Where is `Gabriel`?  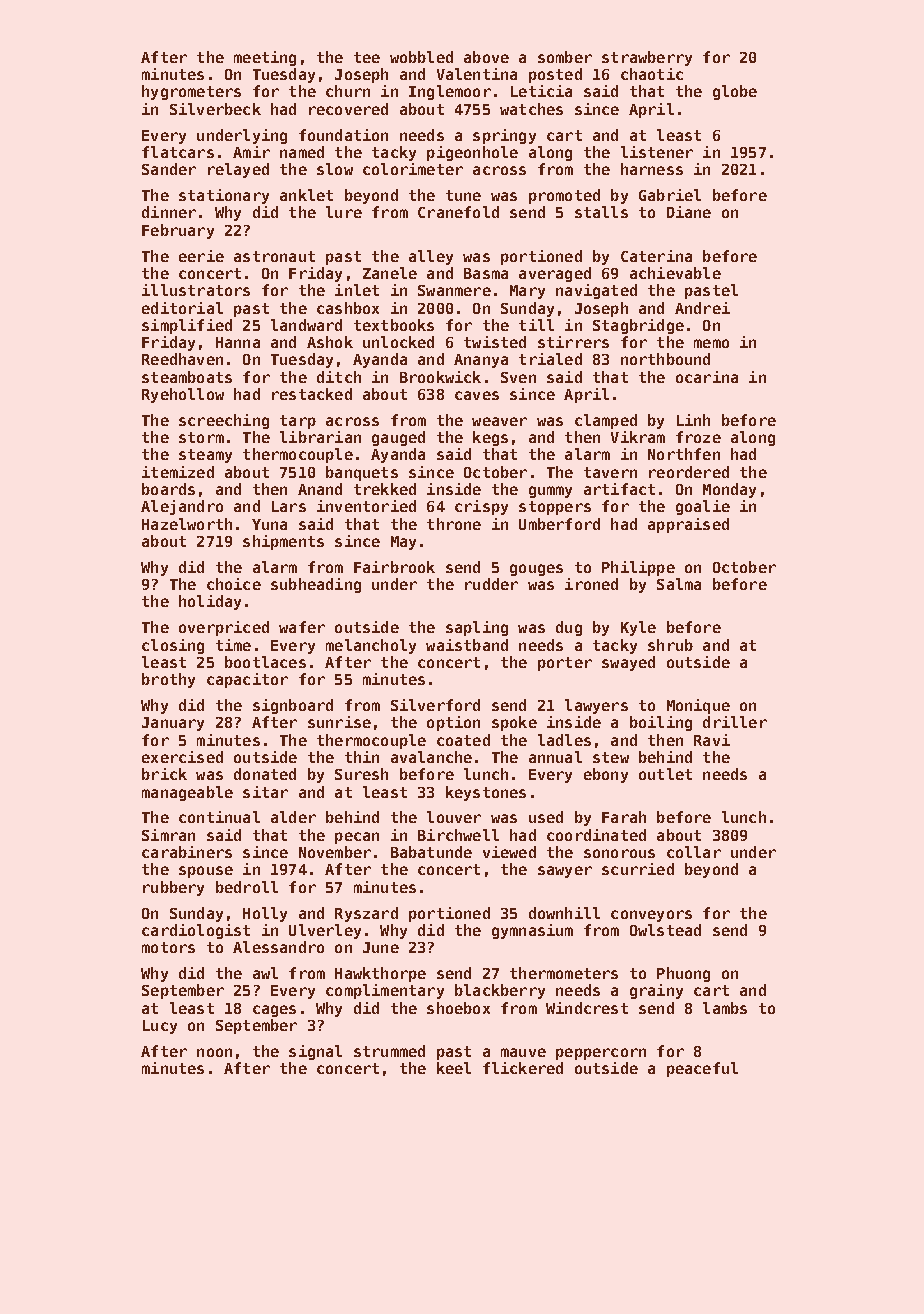
Gabriel is located at coordinates (670, 195).
